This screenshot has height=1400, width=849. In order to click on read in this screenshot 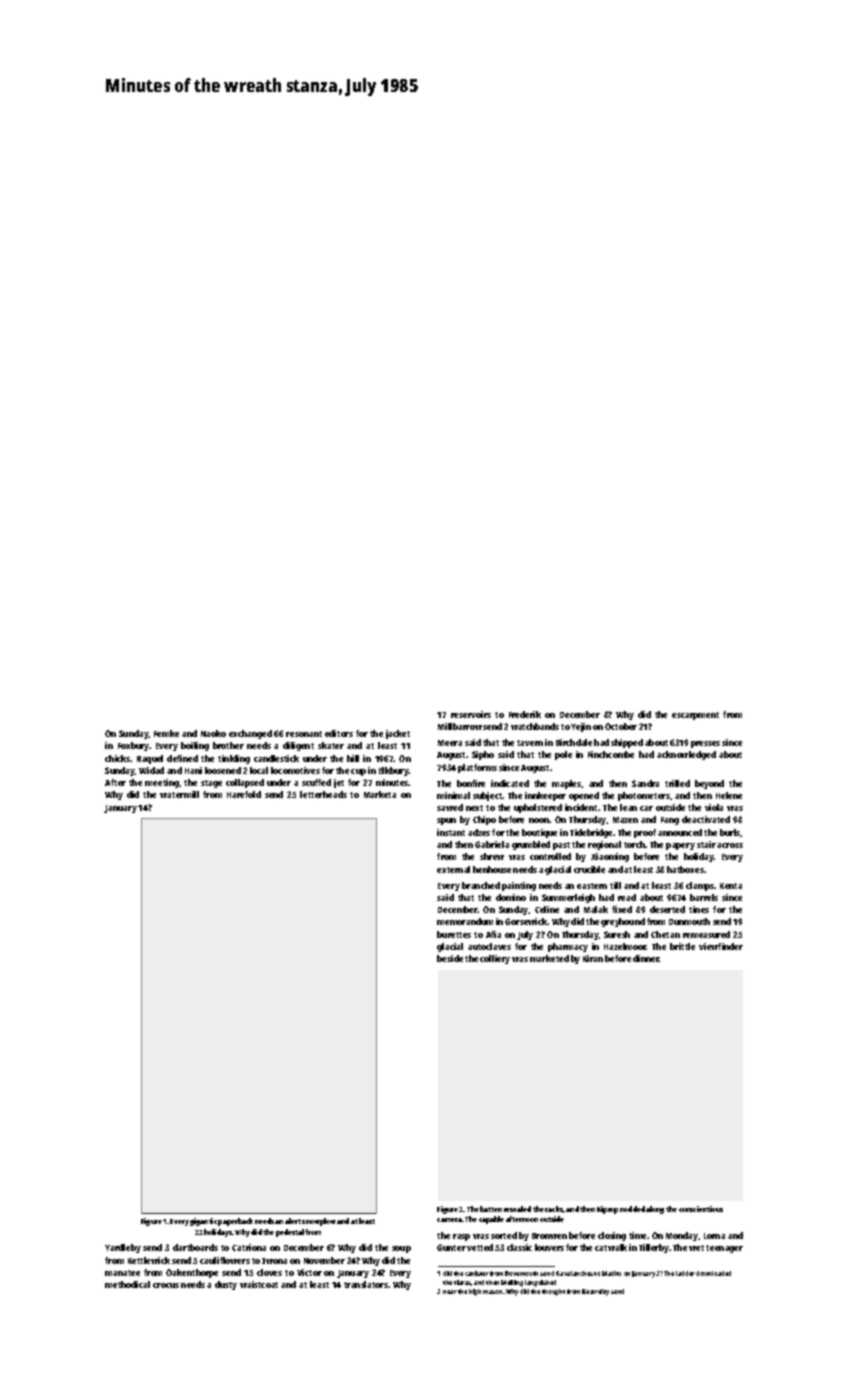, I will do `click(627, 897)`.
